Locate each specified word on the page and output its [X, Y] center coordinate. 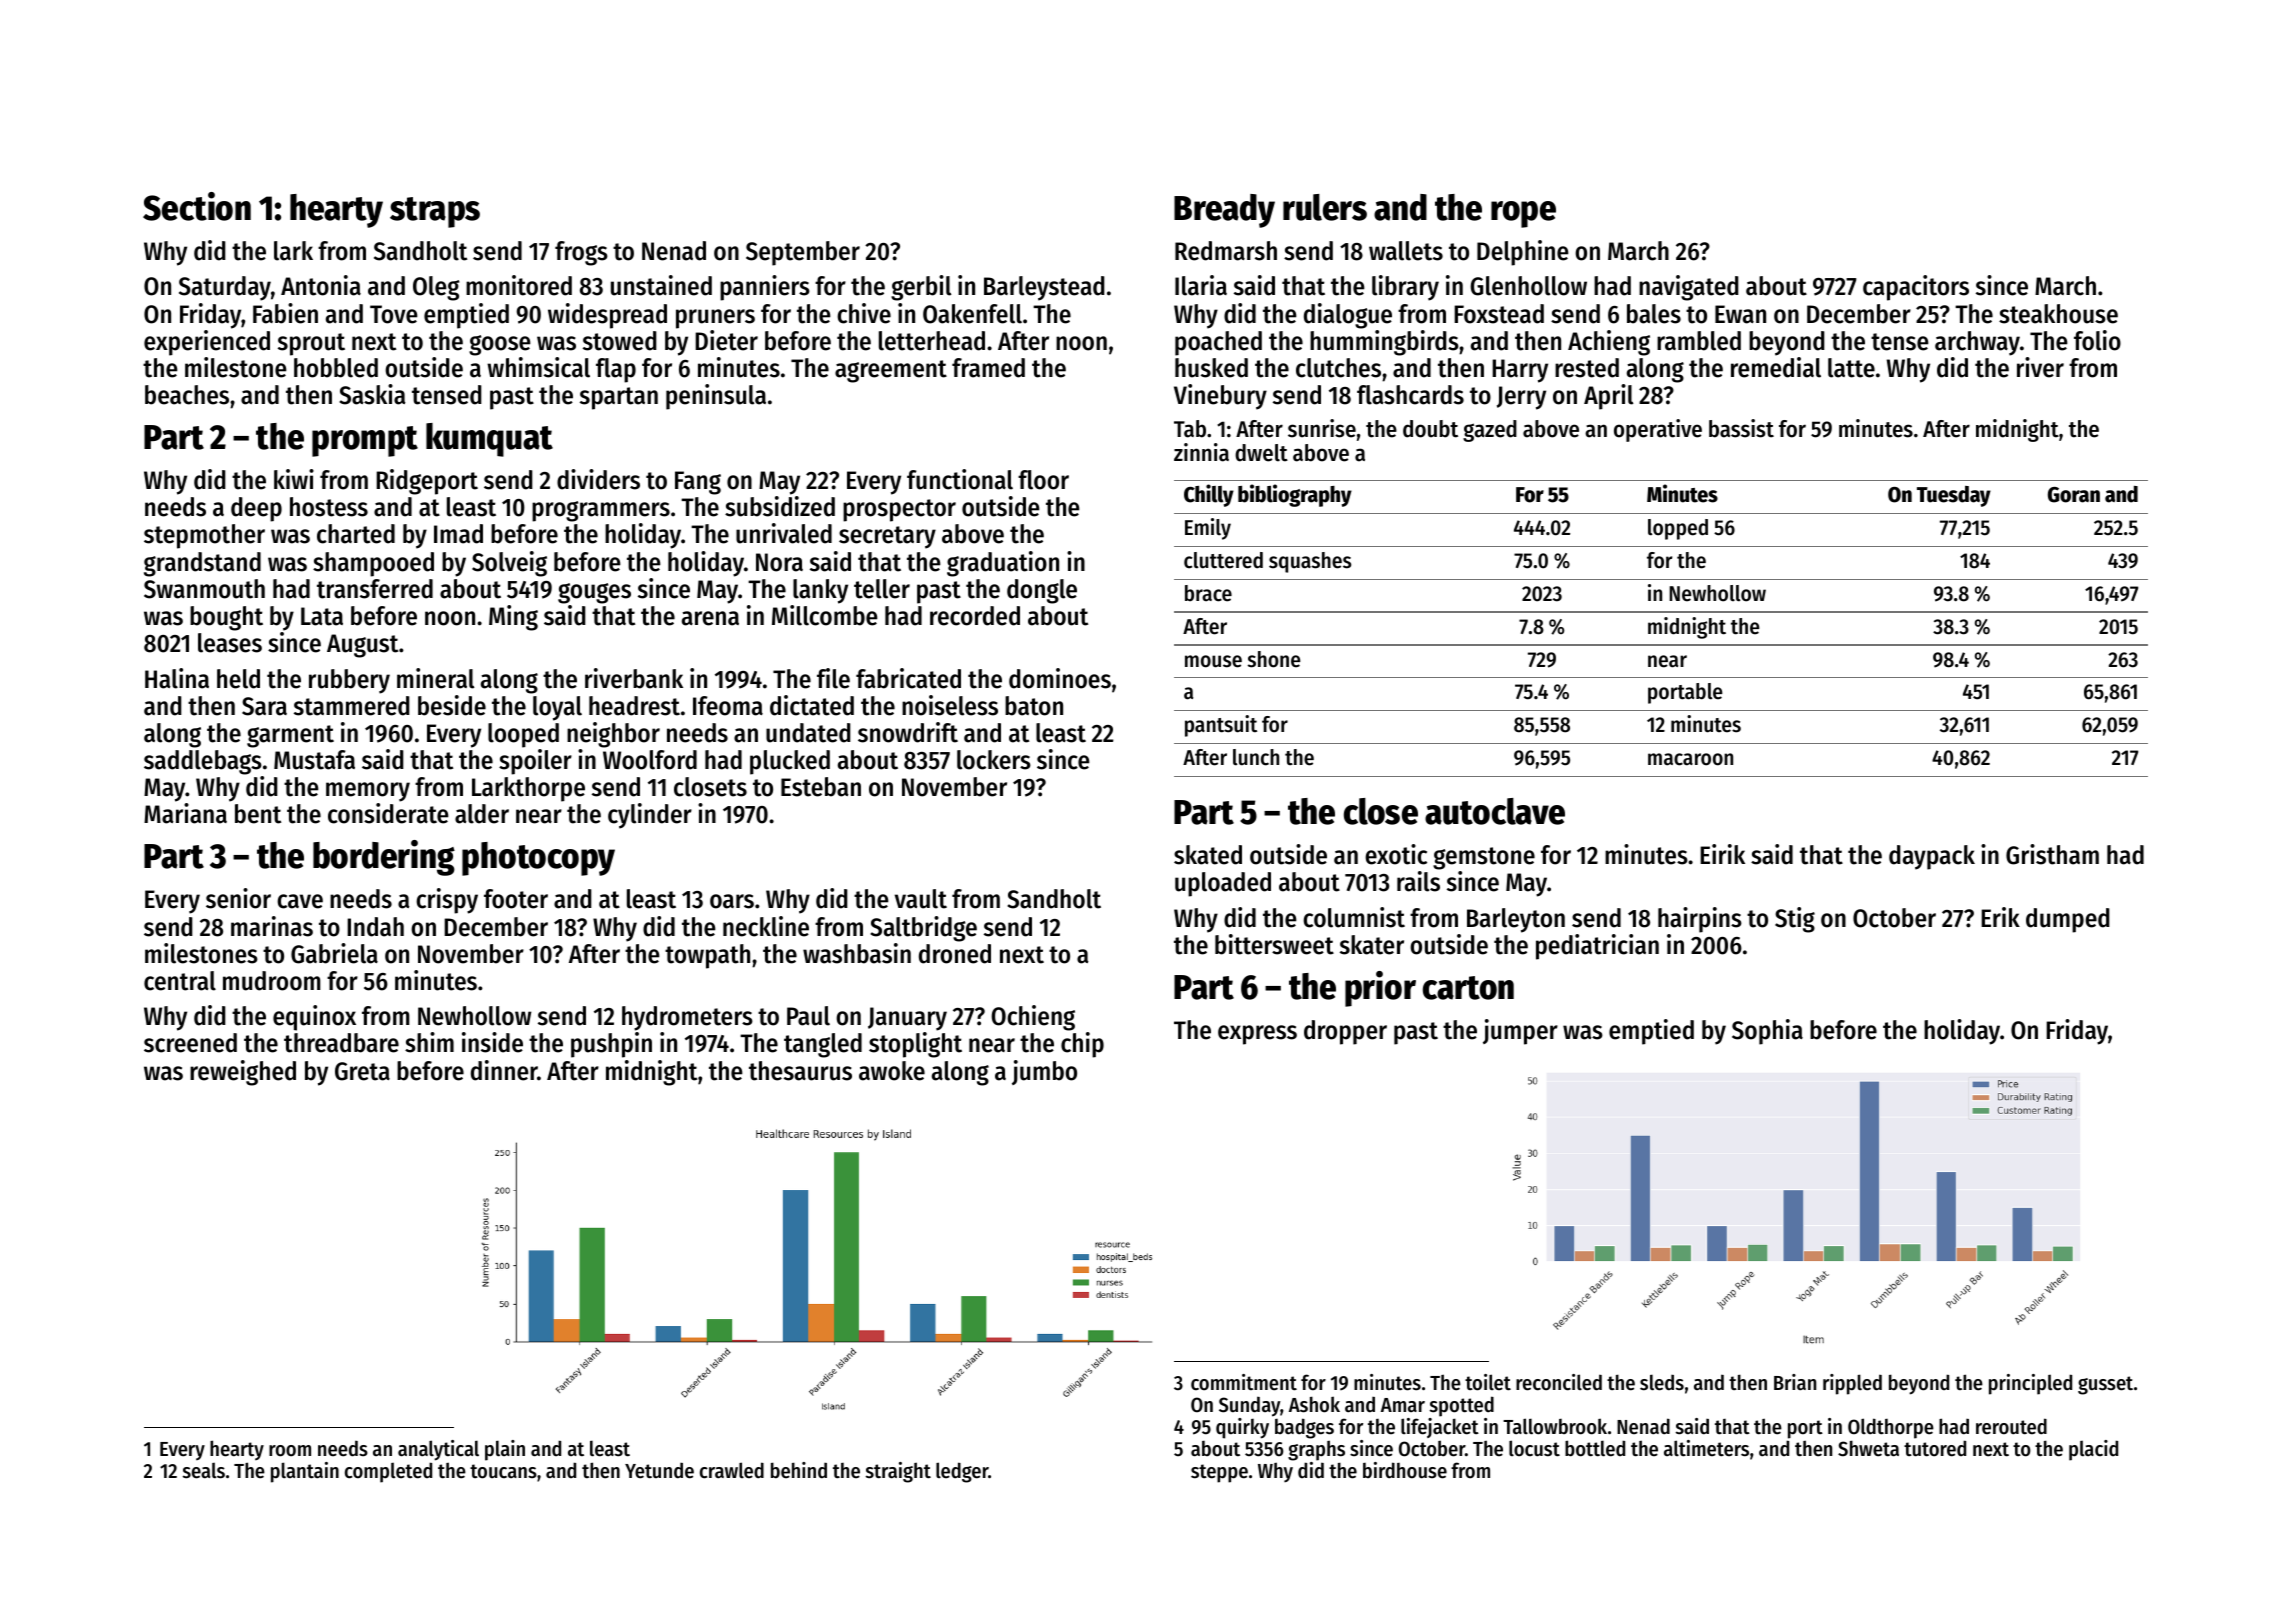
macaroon [1690, 759]
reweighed [243, 1073]
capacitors [1916, 288]
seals [204, 1470]
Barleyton [1516, 920]
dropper [1345, 1032]
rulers [1325, 207]
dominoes [1060, 678]
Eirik [1722, 854]
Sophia [1767, 1032]
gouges [594, 593]
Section [197, 206]
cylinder [650, 816]
